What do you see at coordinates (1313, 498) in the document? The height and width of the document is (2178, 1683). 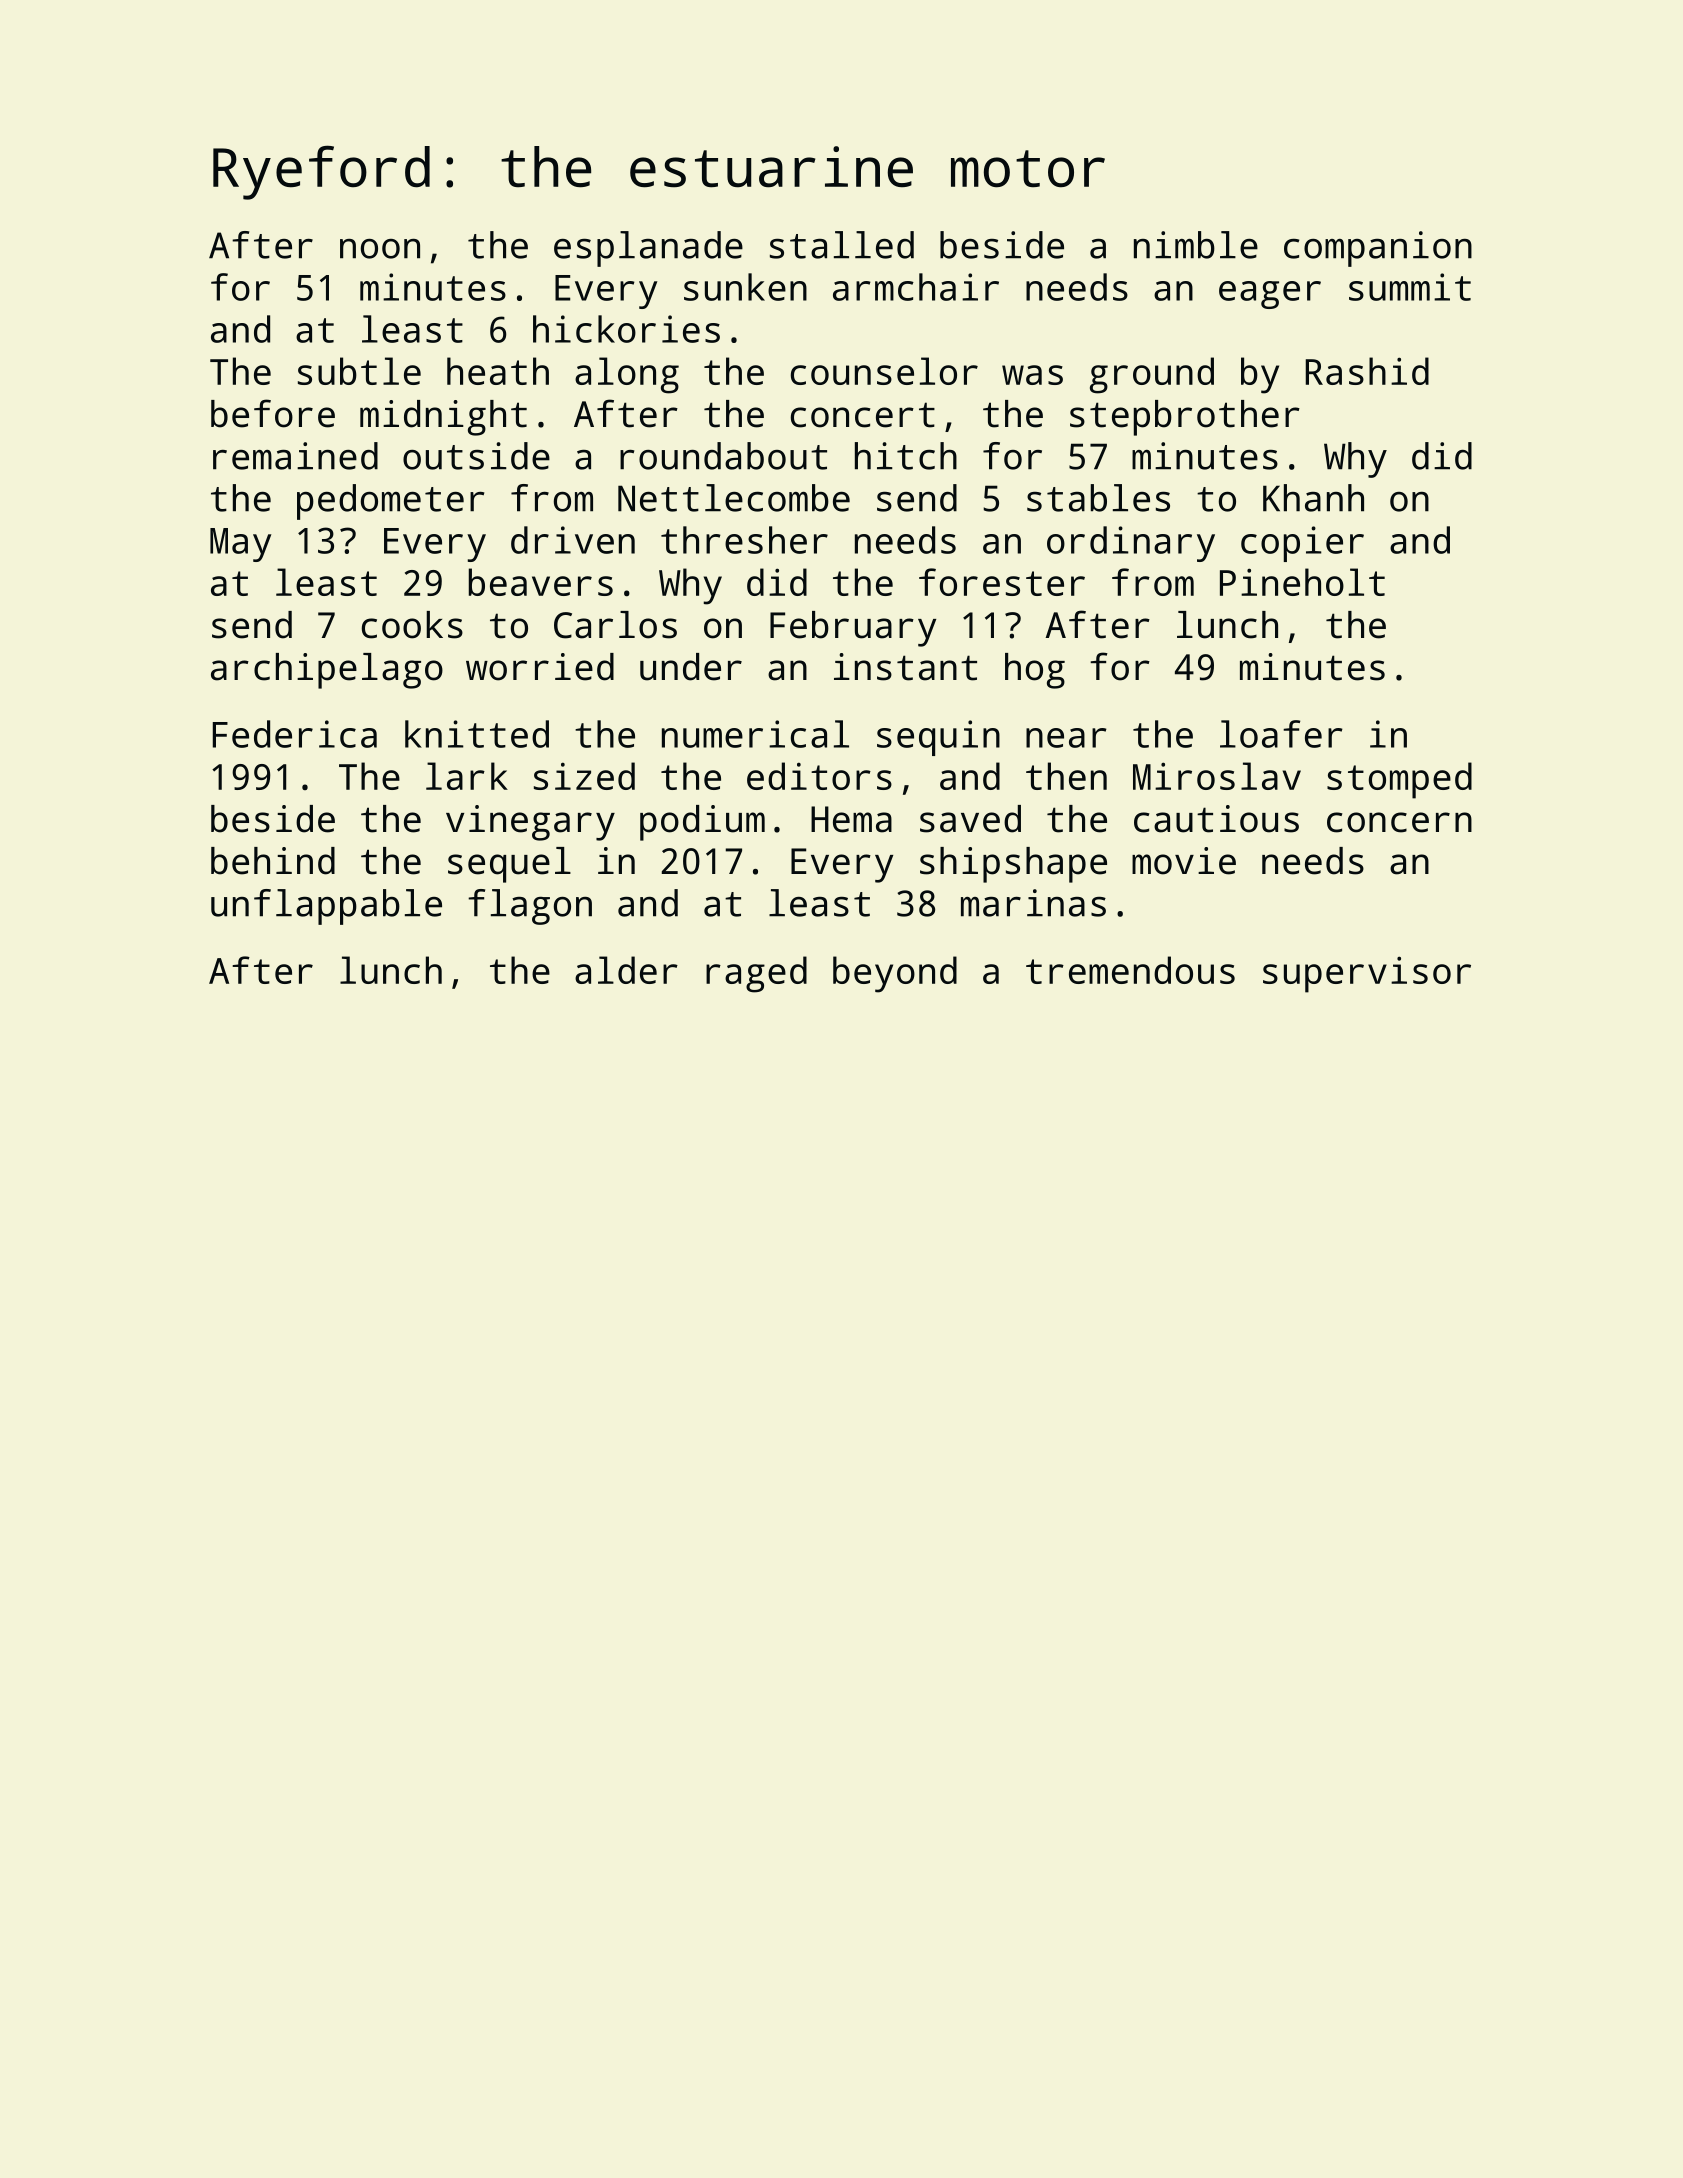 I see `Khanh` at bounding box center [1313, 498].
